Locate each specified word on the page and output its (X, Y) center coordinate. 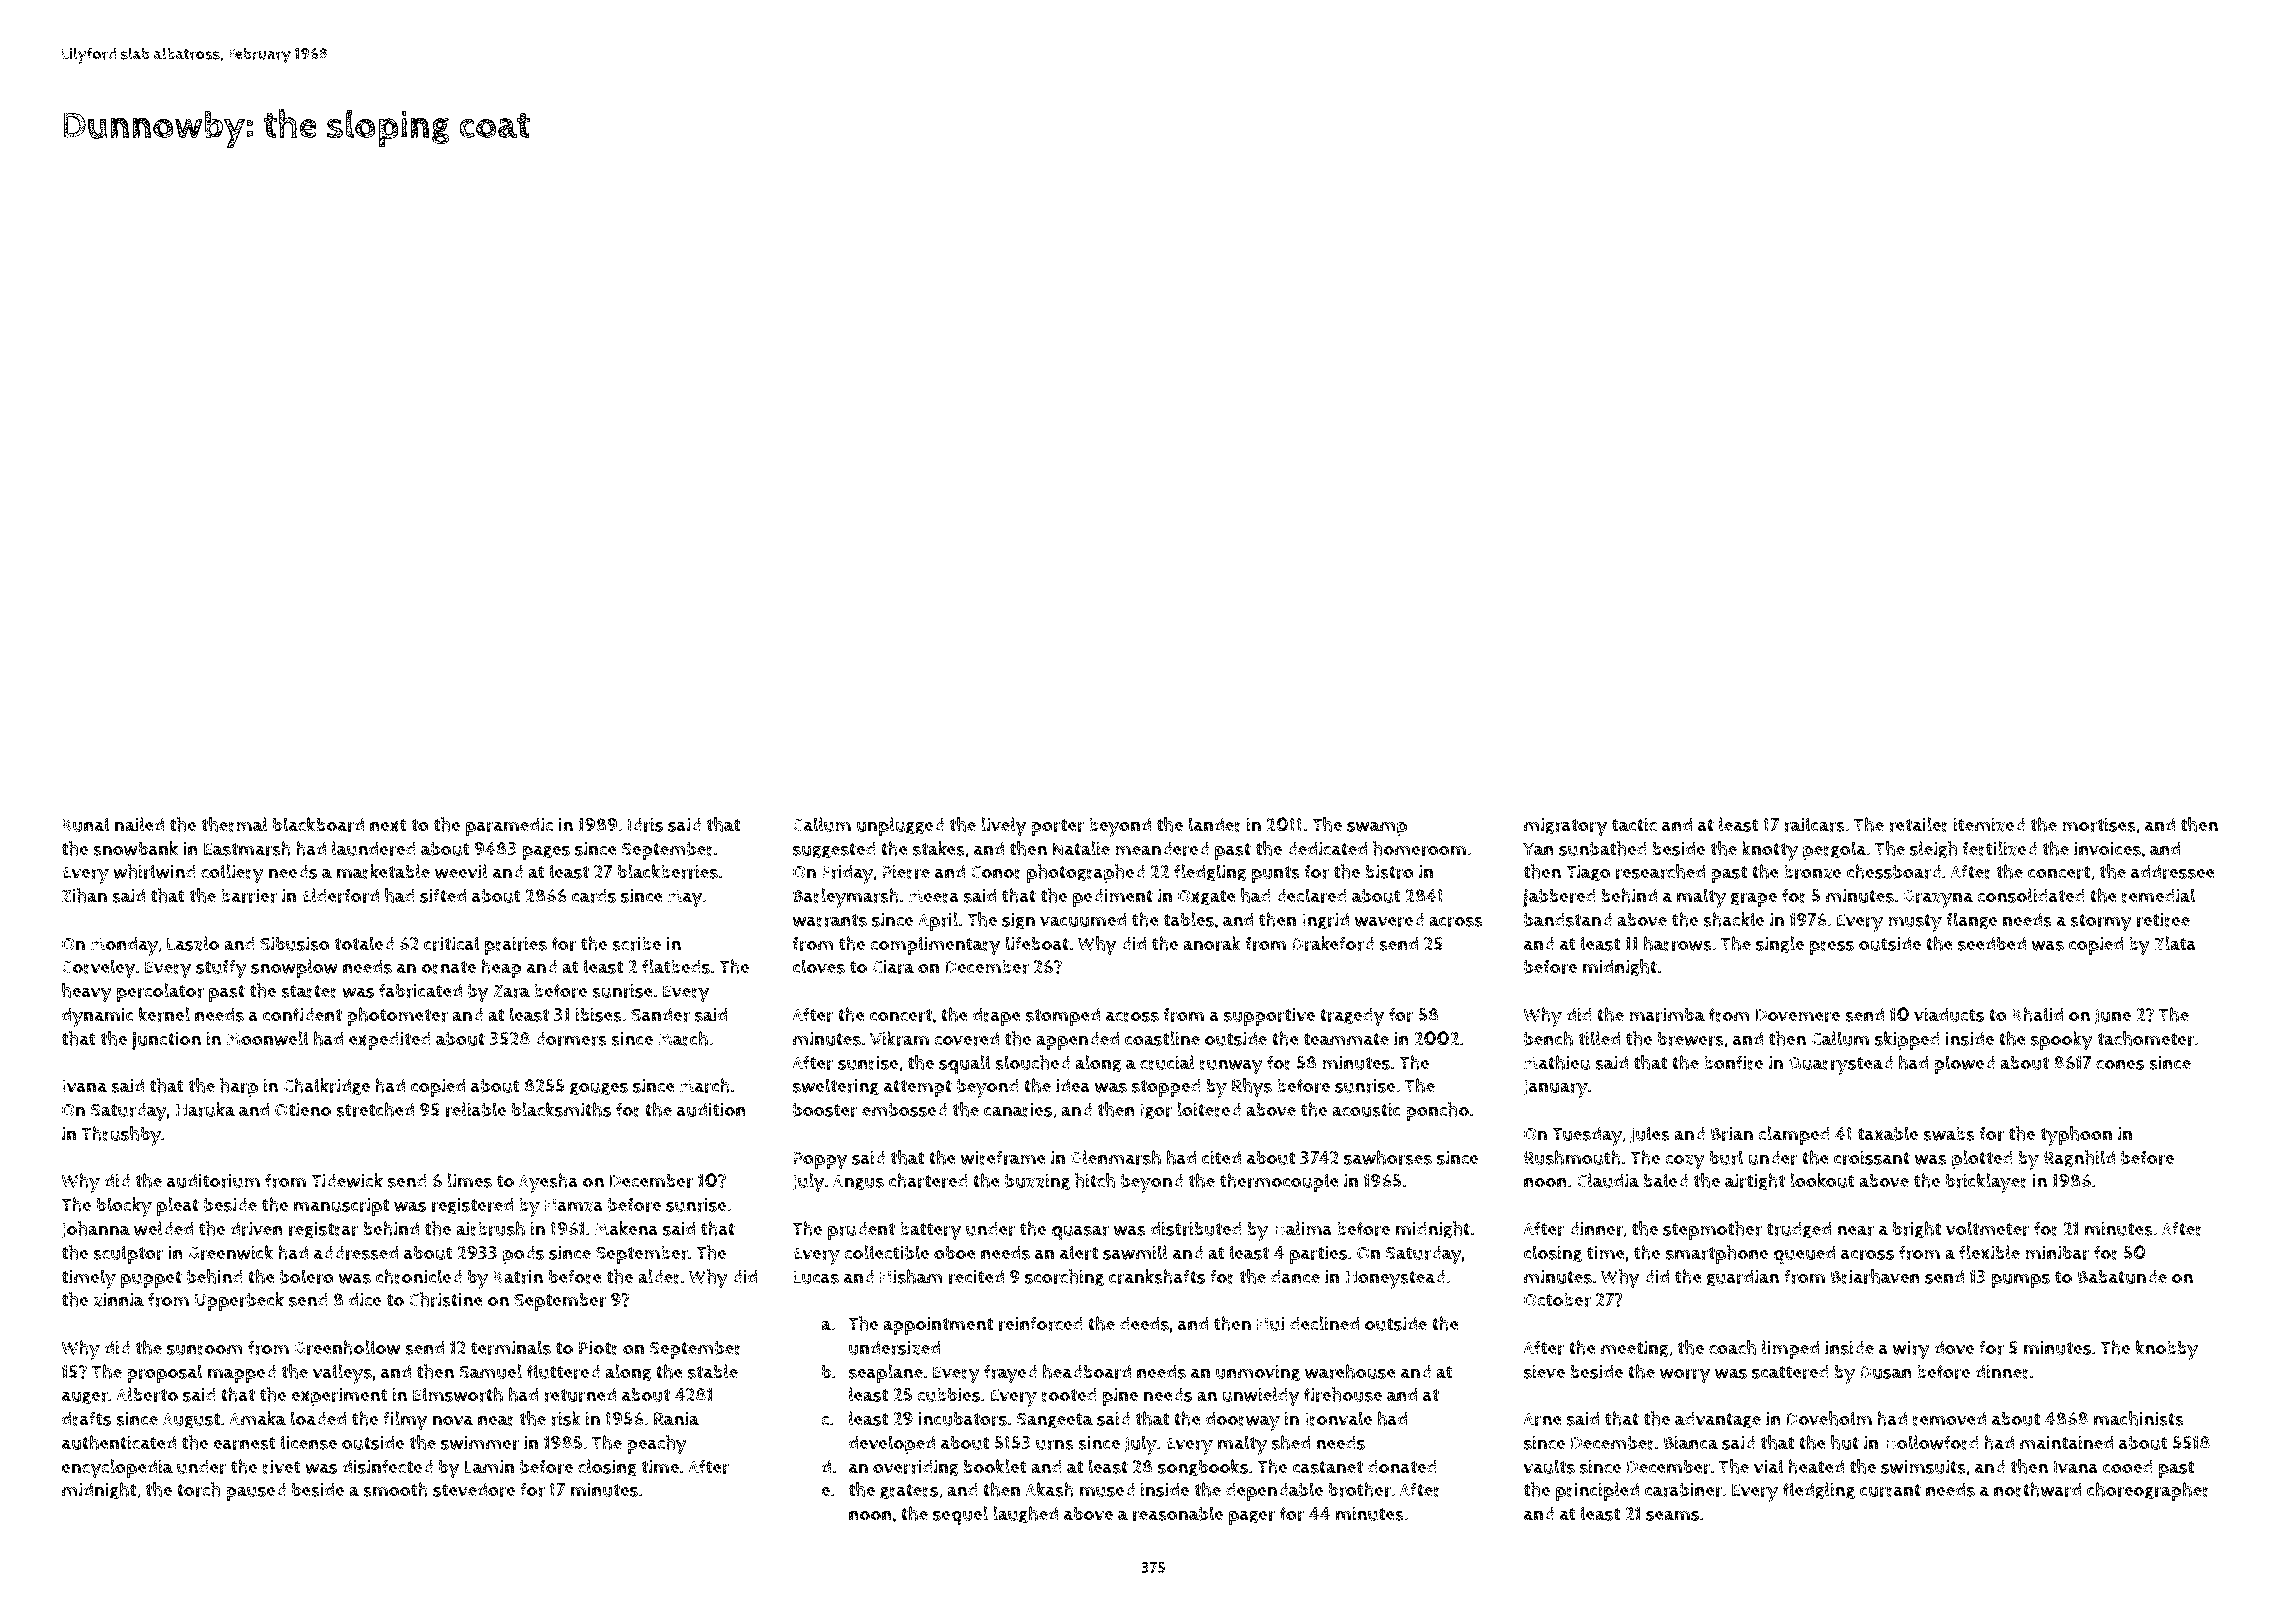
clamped (1794, 1135)
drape (997, 1017)
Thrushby (121, 1136)
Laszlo (193, 943)
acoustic (1366, 1110)
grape (1754, 899)
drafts (86, 1418)
